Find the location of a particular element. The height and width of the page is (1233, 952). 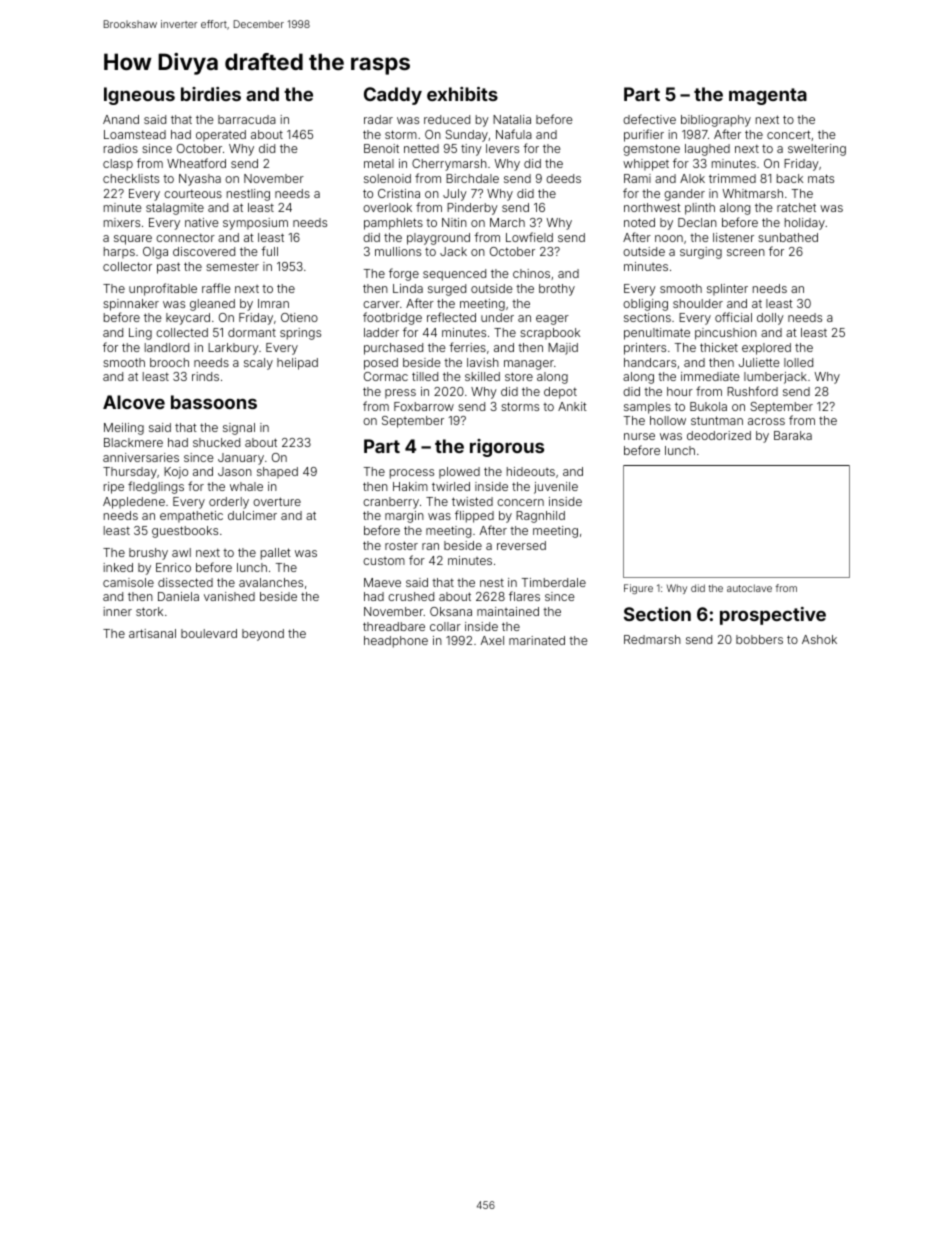

immediate is located at coordinates (710, 376).
